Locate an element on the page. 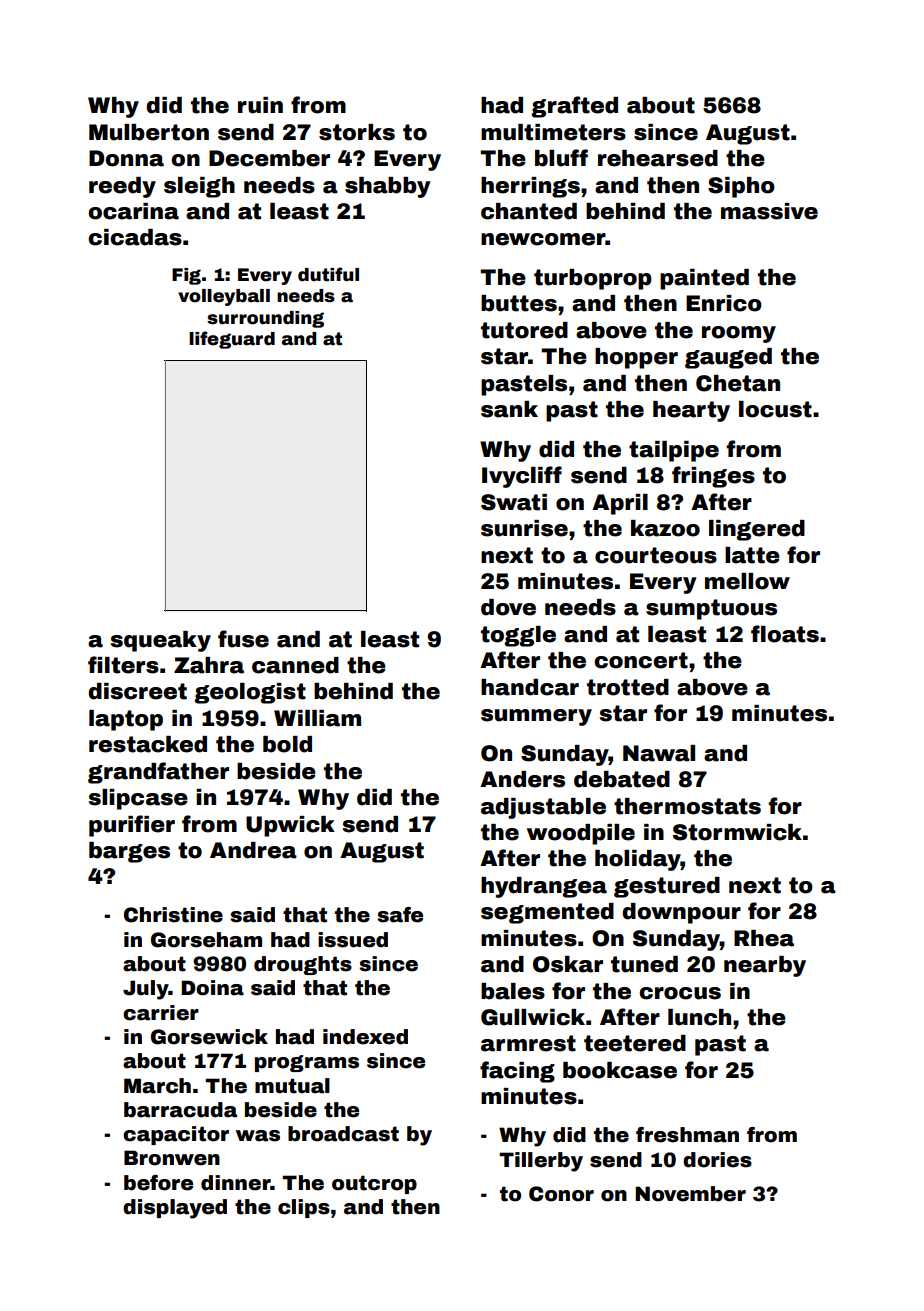 This page has width=924, height=1311. Mulberton is located at coordinates (149, 132).
